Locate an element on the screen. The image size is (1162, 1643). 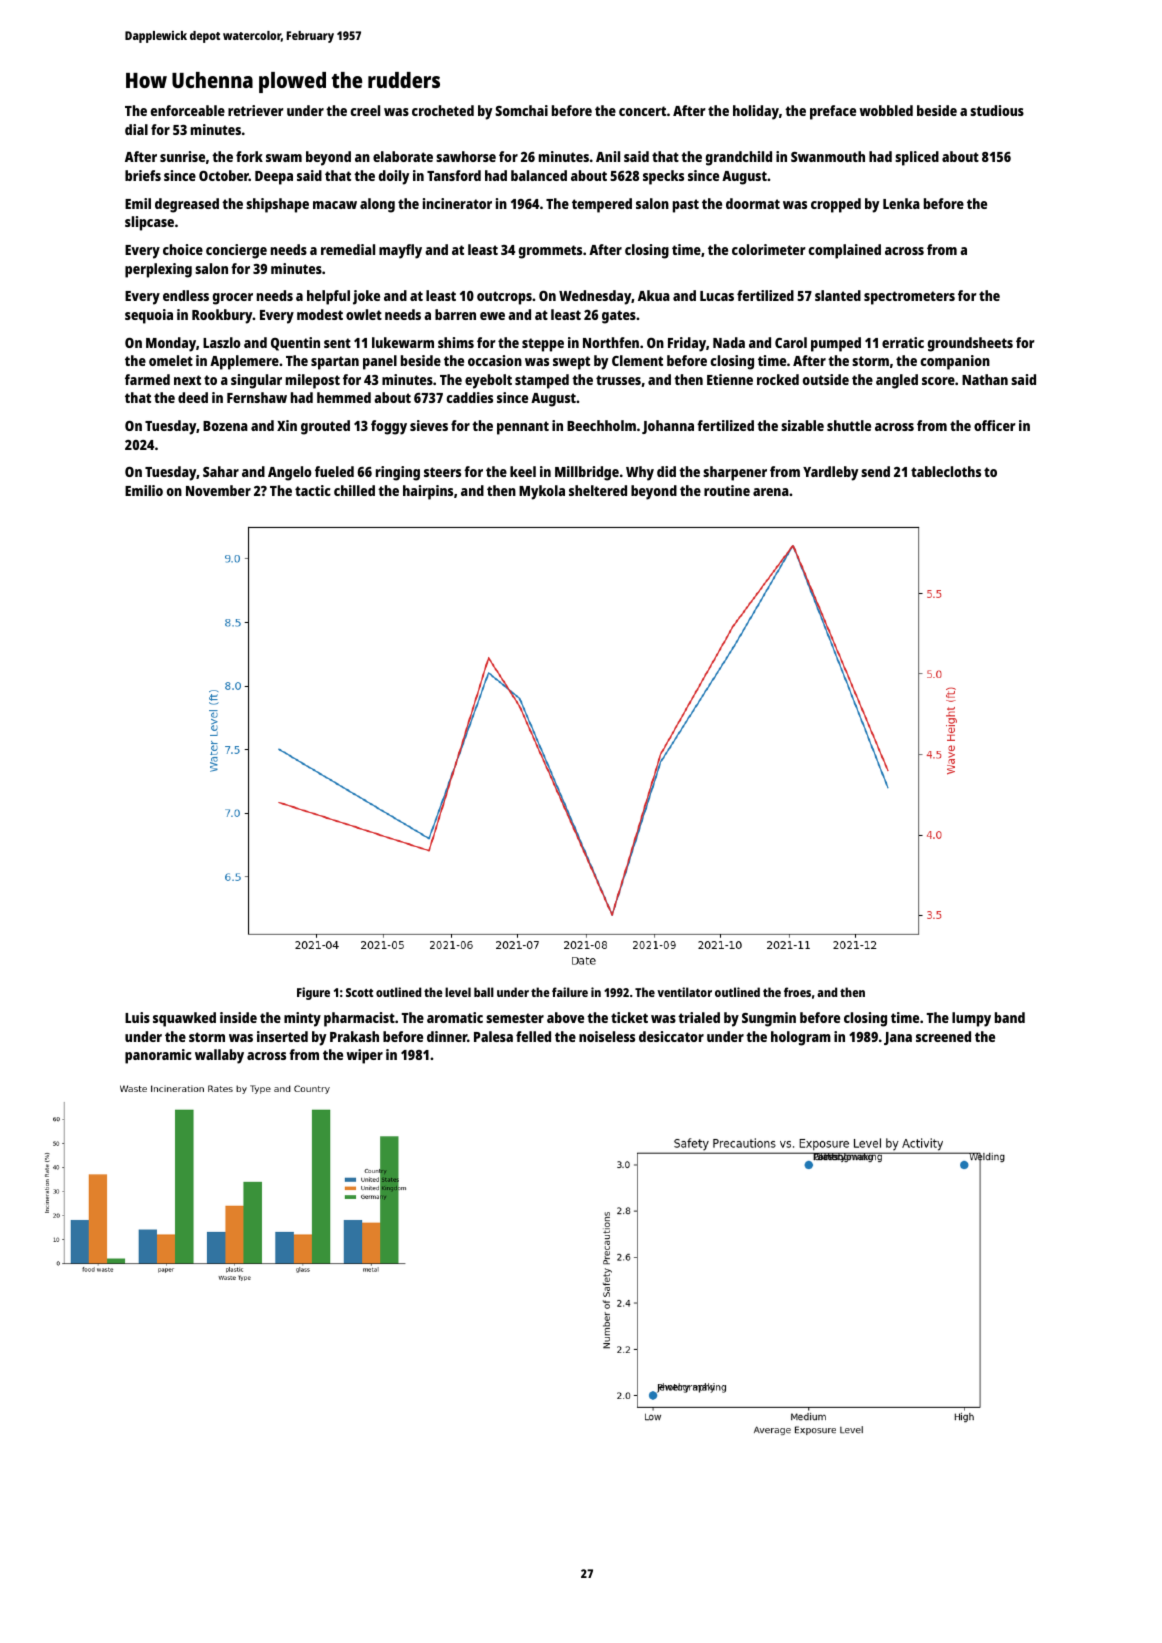
ventilator is located at coordinates (684, 992).
